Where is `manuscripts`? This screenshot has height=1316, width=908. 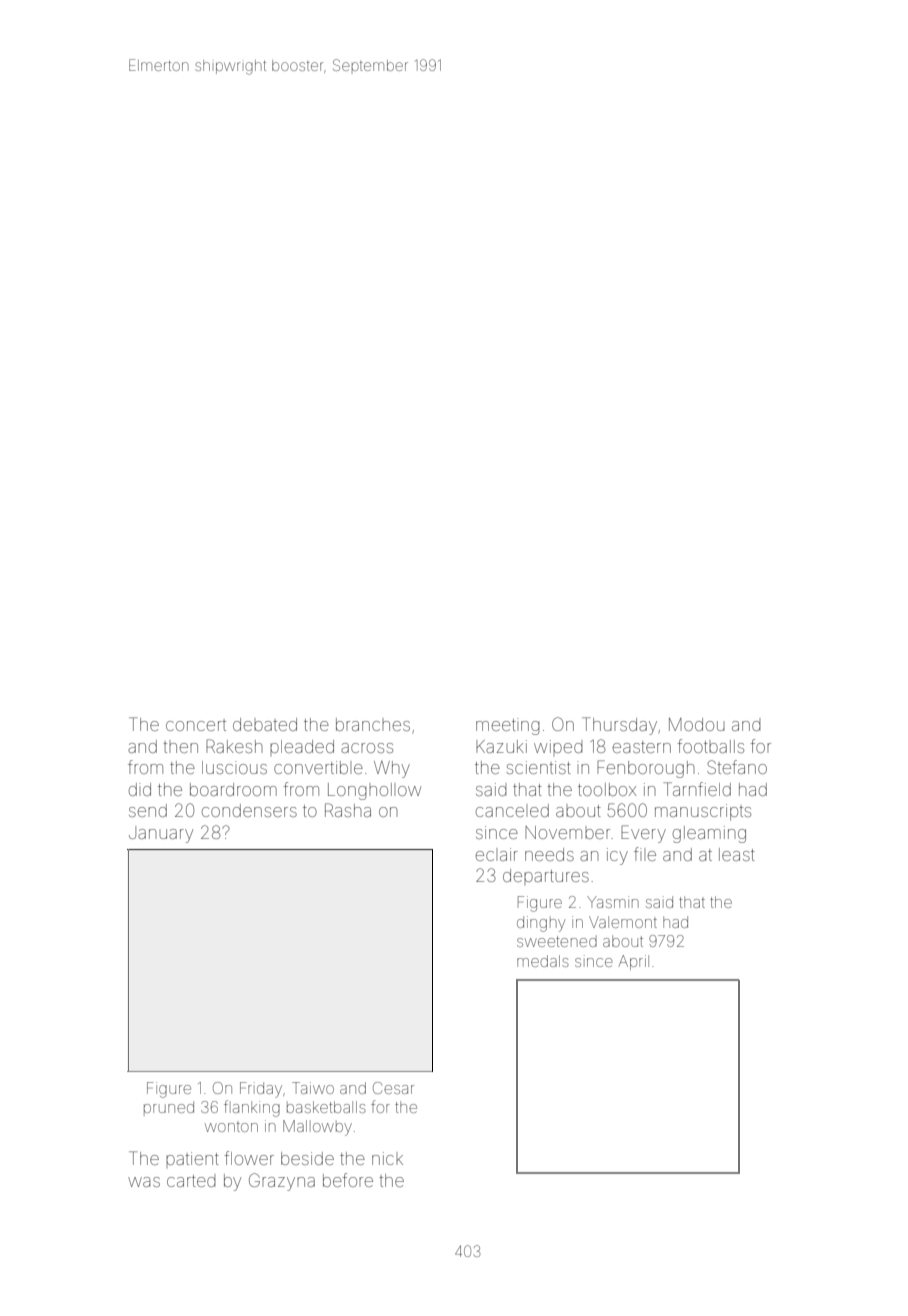
manuscripts is located at coordinates (703, 812).
